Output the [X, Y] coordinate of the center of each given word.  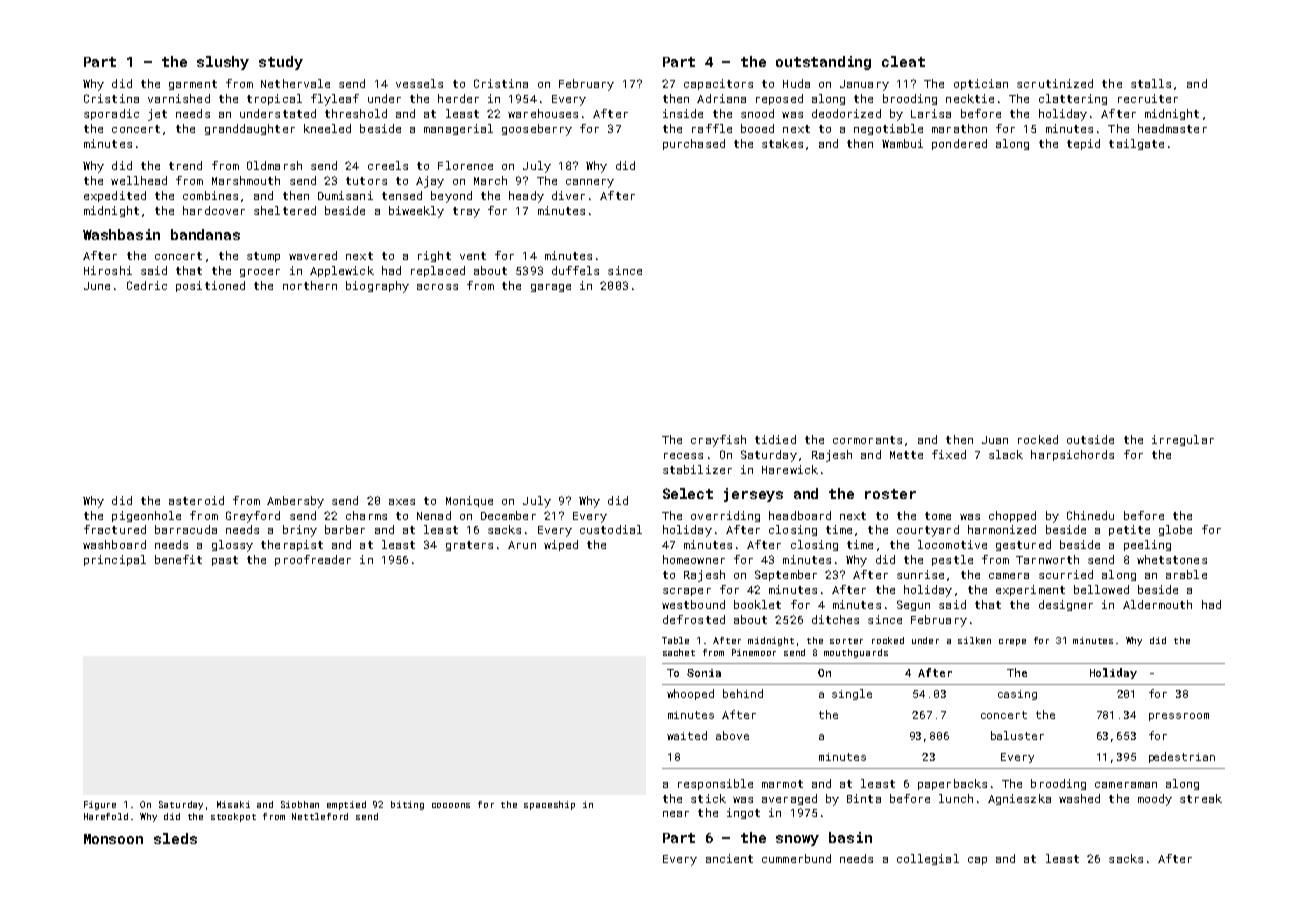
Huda [796, 83]
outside [1090, 439]
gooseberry [537, 130]
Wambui [902, 143]
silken [974, 640]
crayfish [718, 441]
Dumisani [345, 195]
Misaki [233, 804]
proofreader [313, 560]
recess [683, 456]
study [281, 63]
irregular [1183, 440]
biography [377, 287]
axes [402, 502]
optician [981, 84]
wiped [561, 545]
